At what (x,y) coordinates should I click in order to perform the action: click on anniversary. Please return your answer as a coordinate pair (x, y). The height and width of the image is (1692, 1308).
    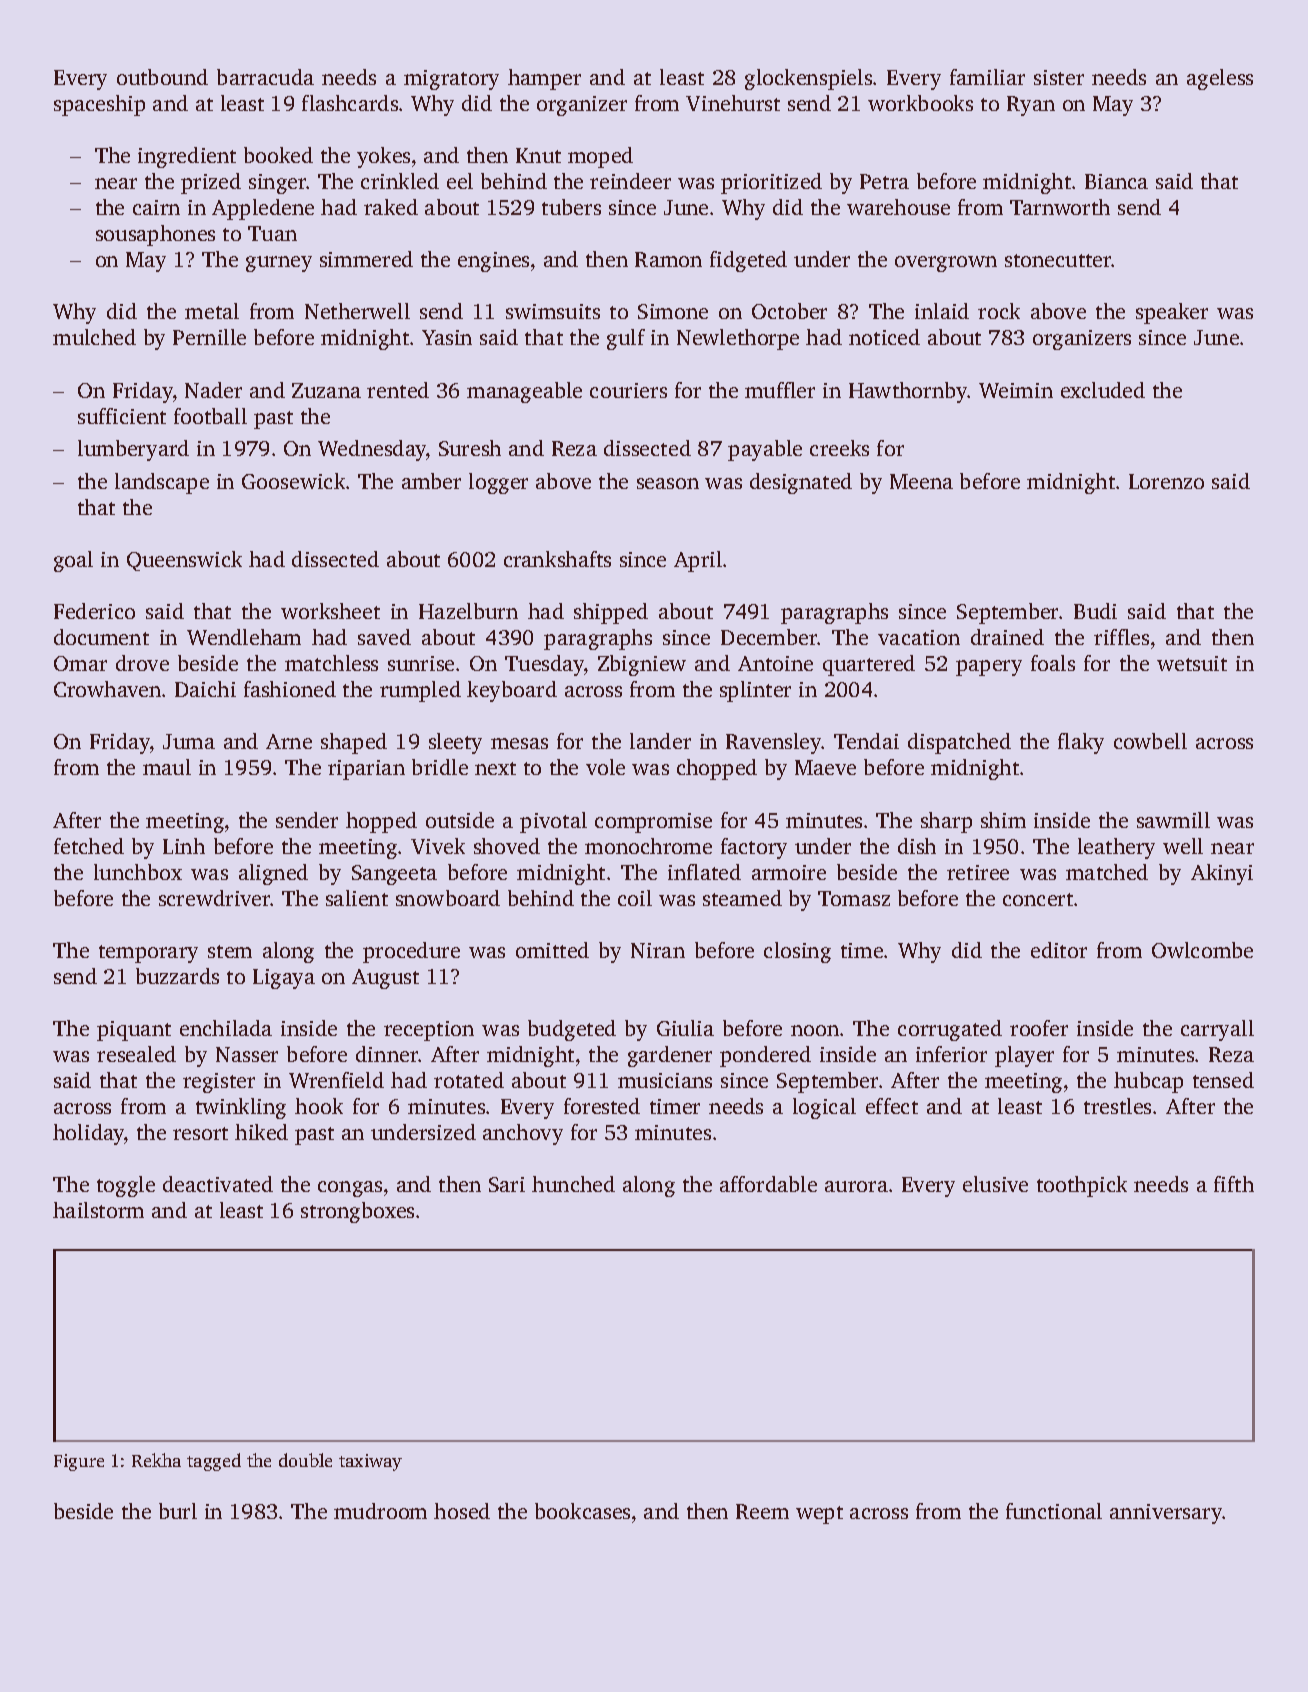
    Looking at the image, I should click on (1166, 1514).
